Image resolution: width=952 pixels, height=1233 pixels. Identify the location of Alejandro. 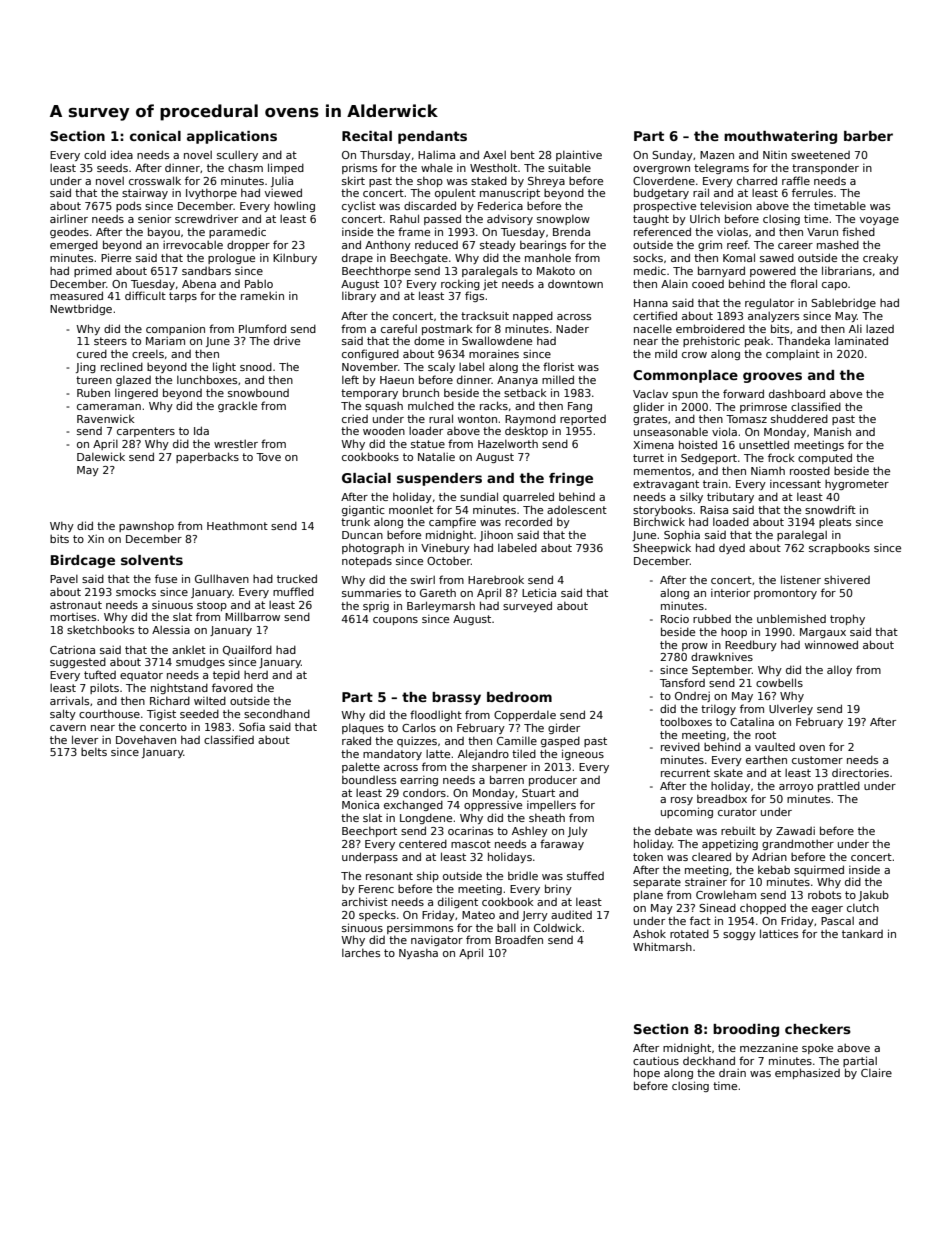
(483, 754).
